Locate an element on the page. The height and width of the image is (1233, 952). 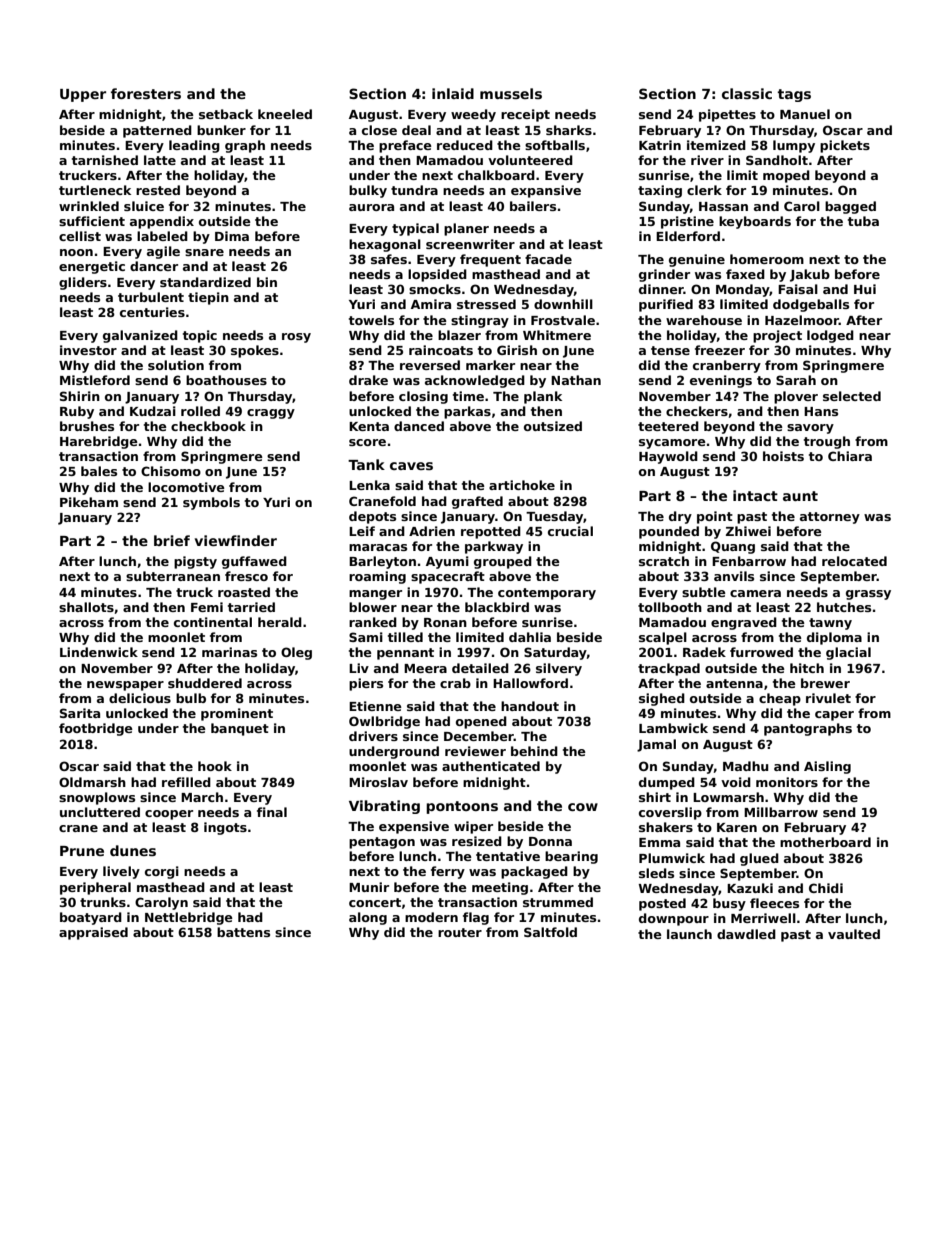
Oldmarsh is located at coordinates (92, 782).
